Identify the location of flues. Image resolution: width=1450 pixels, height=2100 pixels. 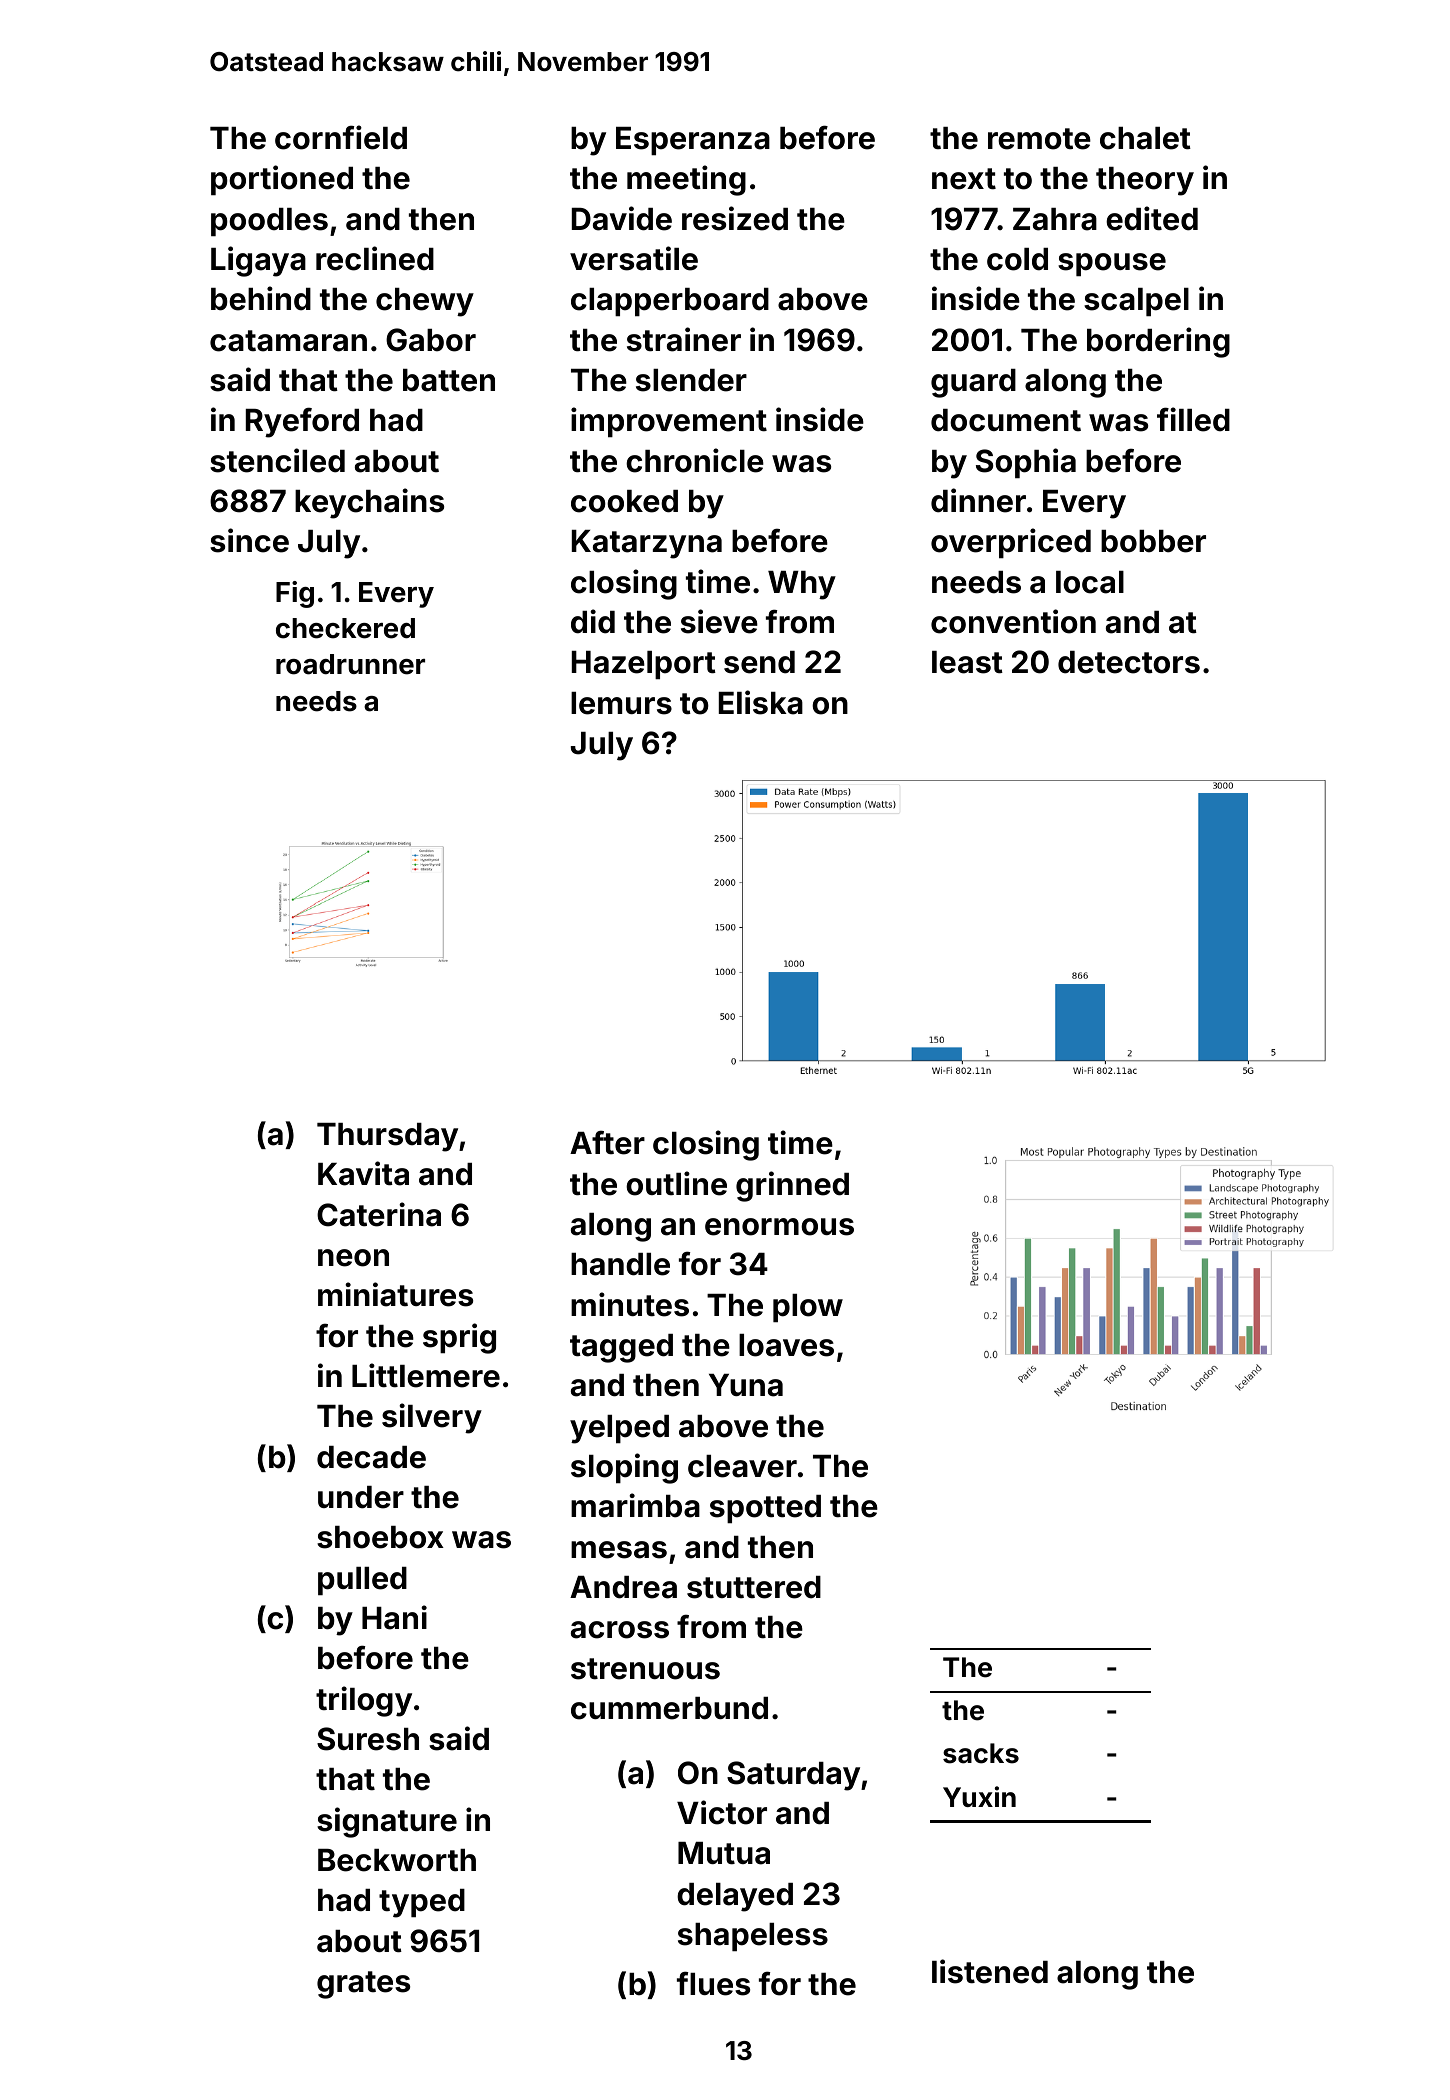
(713, 1983).
